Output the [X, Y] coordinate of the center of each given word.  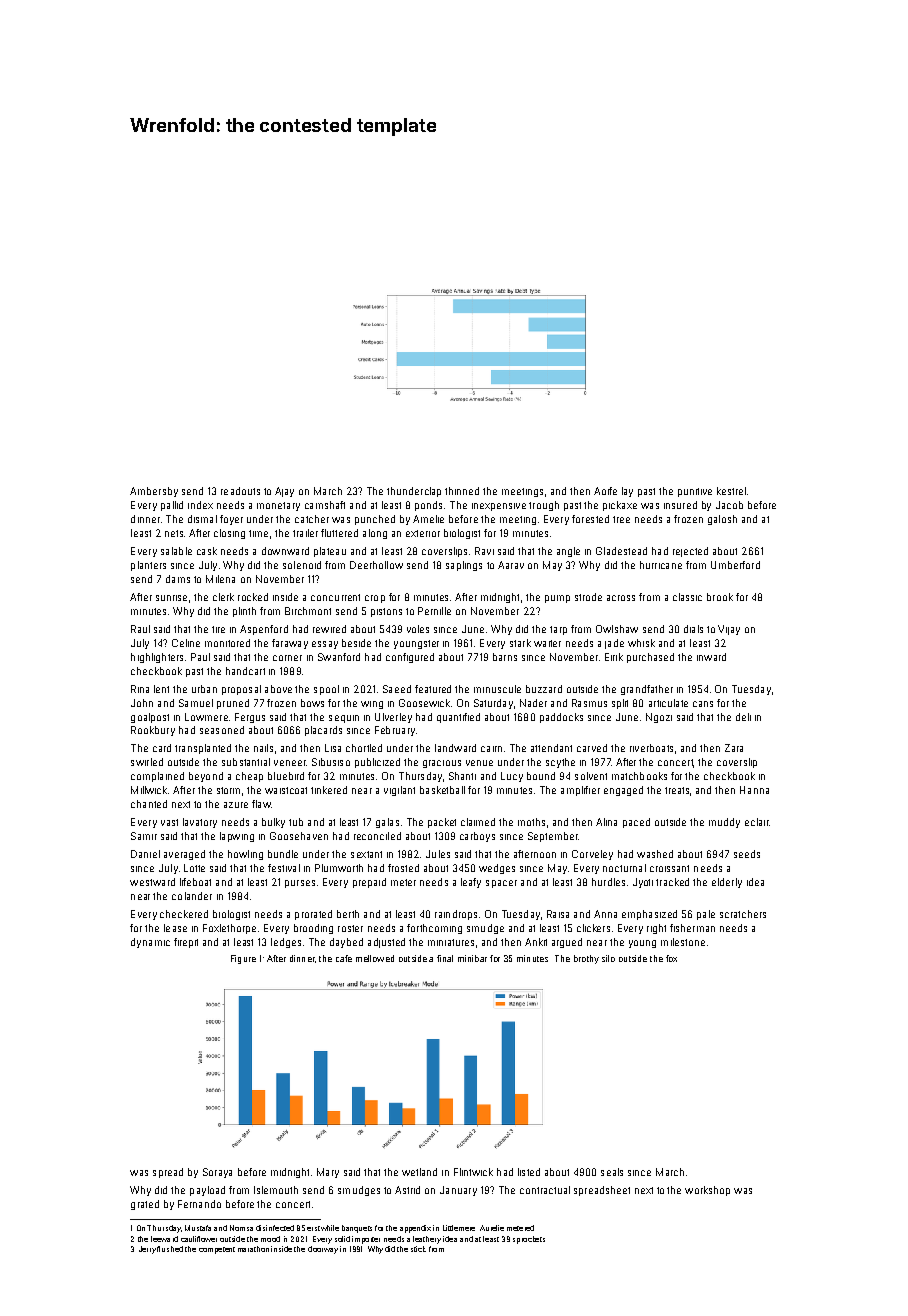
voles [418, 629]
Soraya [217, 1173]
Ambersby [154, 492]
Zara [734, 748]
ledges [286, 943]
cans [703, 704]
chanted [149, 804]
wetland [419, 1172]
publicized [377, 763]
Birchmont [308, 611]
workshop [707, 1191]
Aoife [605, 491]
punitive [695, 492]
